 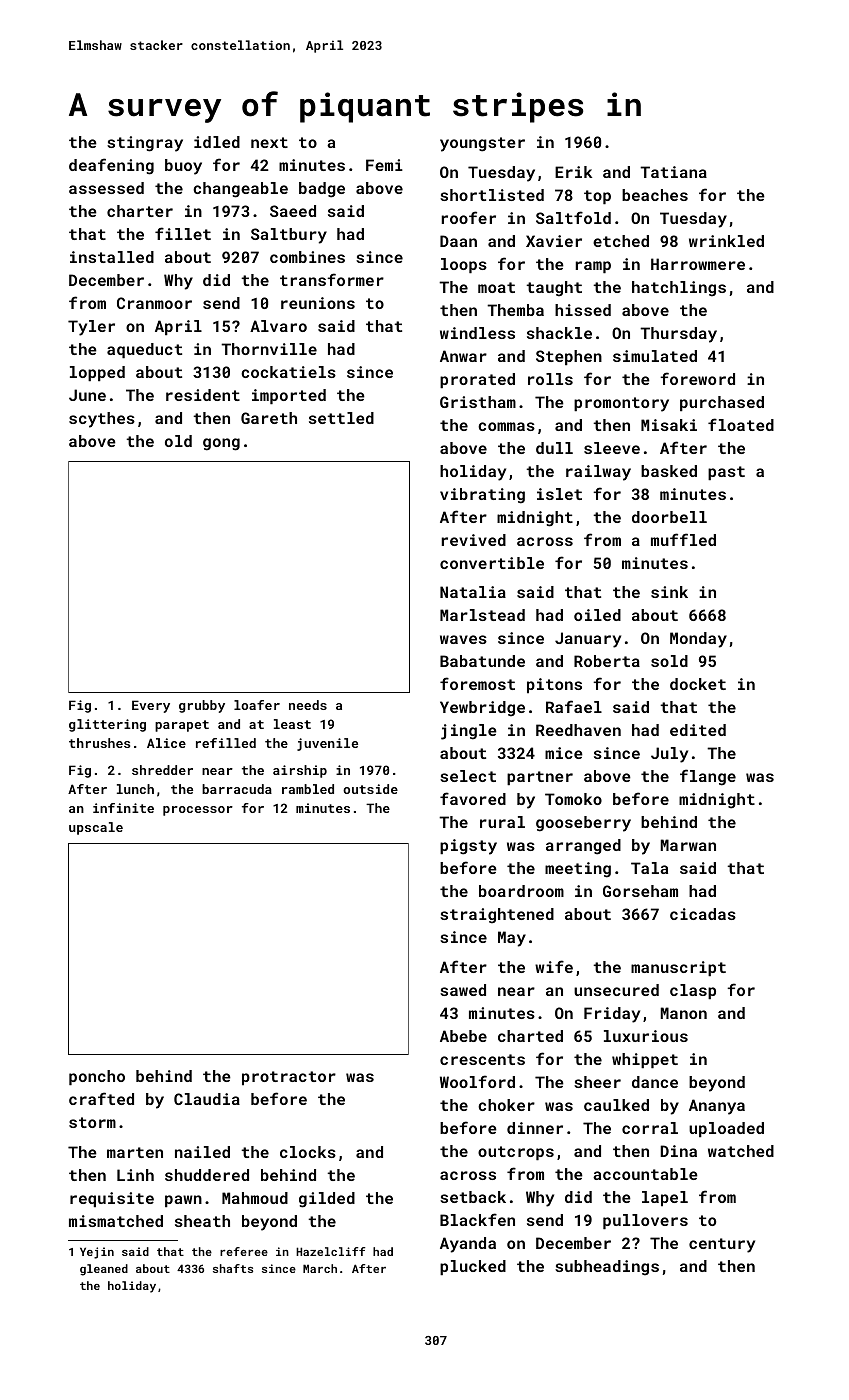 I want to click on Femi, so click(x=384, y=165).
